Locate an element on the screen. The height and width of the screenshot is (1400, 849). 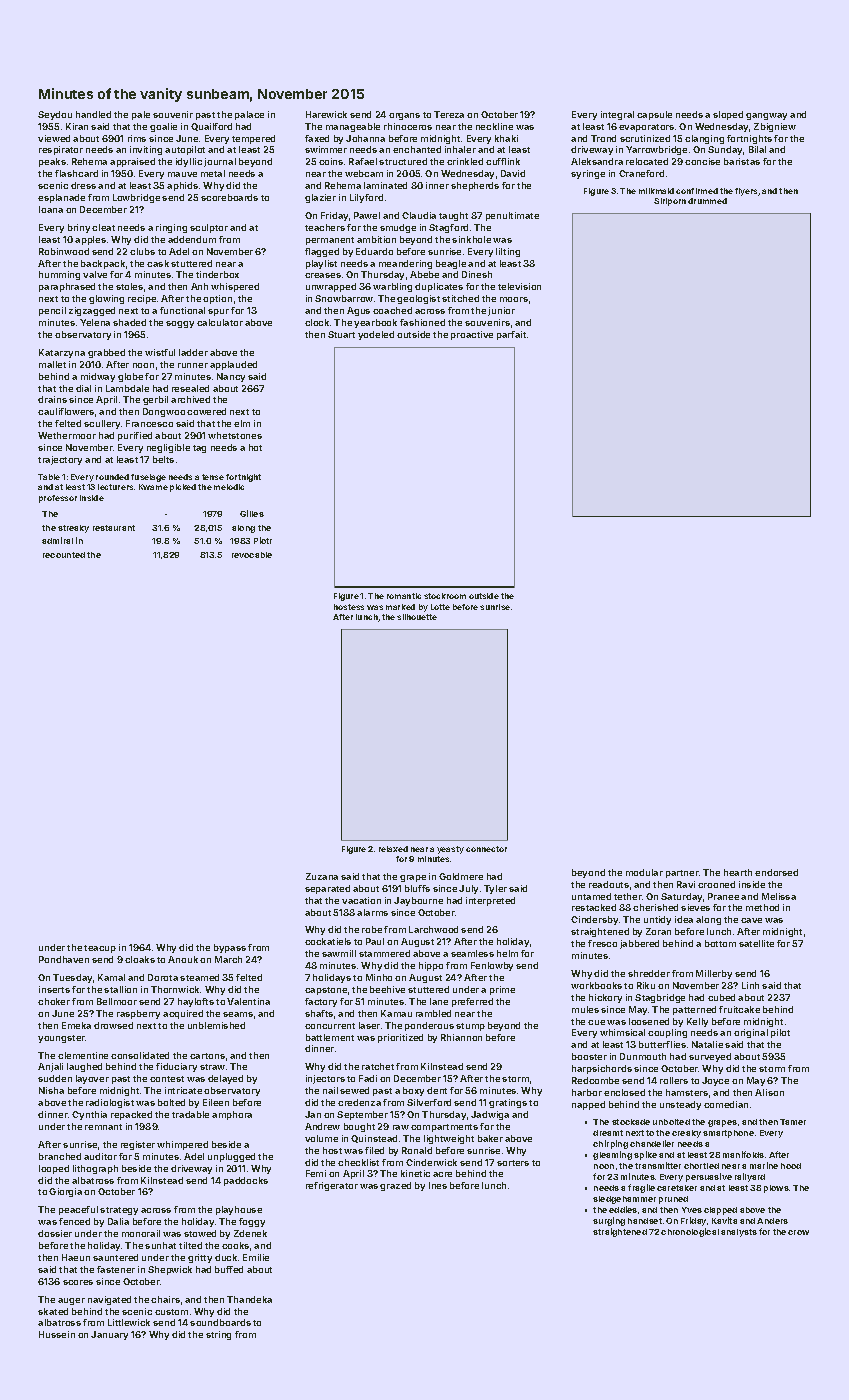
robe is located at coordinates (372, 929).
